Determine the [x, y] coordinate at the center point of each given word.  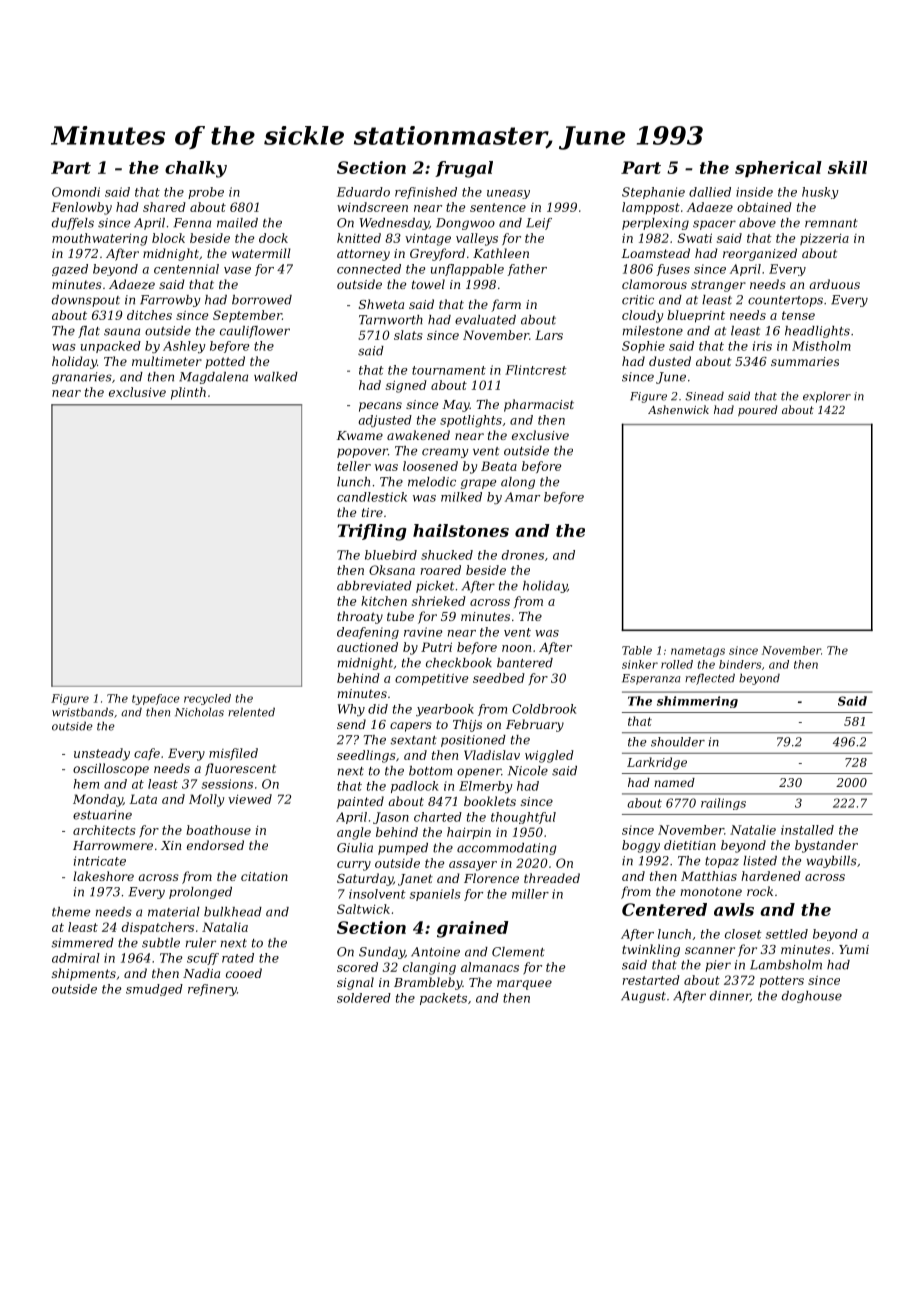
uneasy [508, 194]
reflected [710, 679]
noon [516, 648]
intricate [100, 861]
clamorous [654, 284]
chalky [196, 169]
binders [740, 664]
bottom [430, 771]
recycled [207, 699]
